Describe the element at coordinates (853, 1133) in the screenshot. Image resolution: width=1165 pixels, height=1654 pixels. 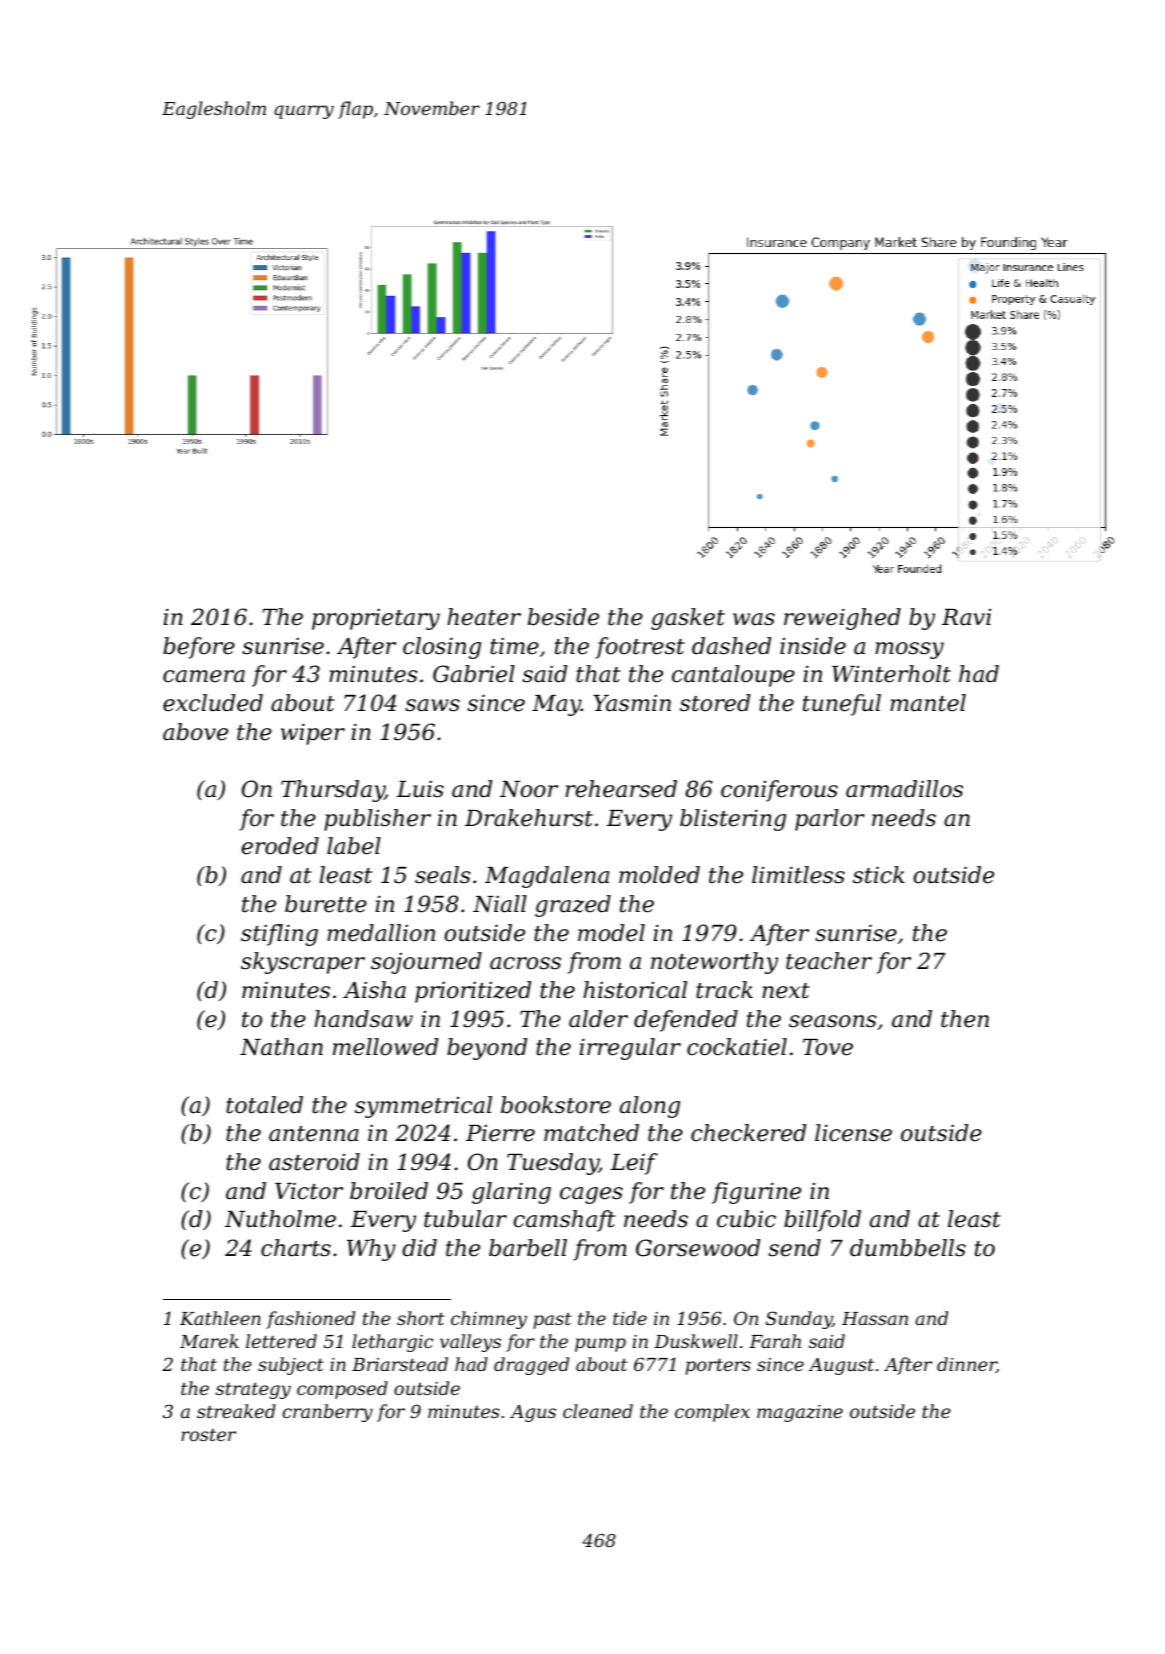
I see `license` at that location.
